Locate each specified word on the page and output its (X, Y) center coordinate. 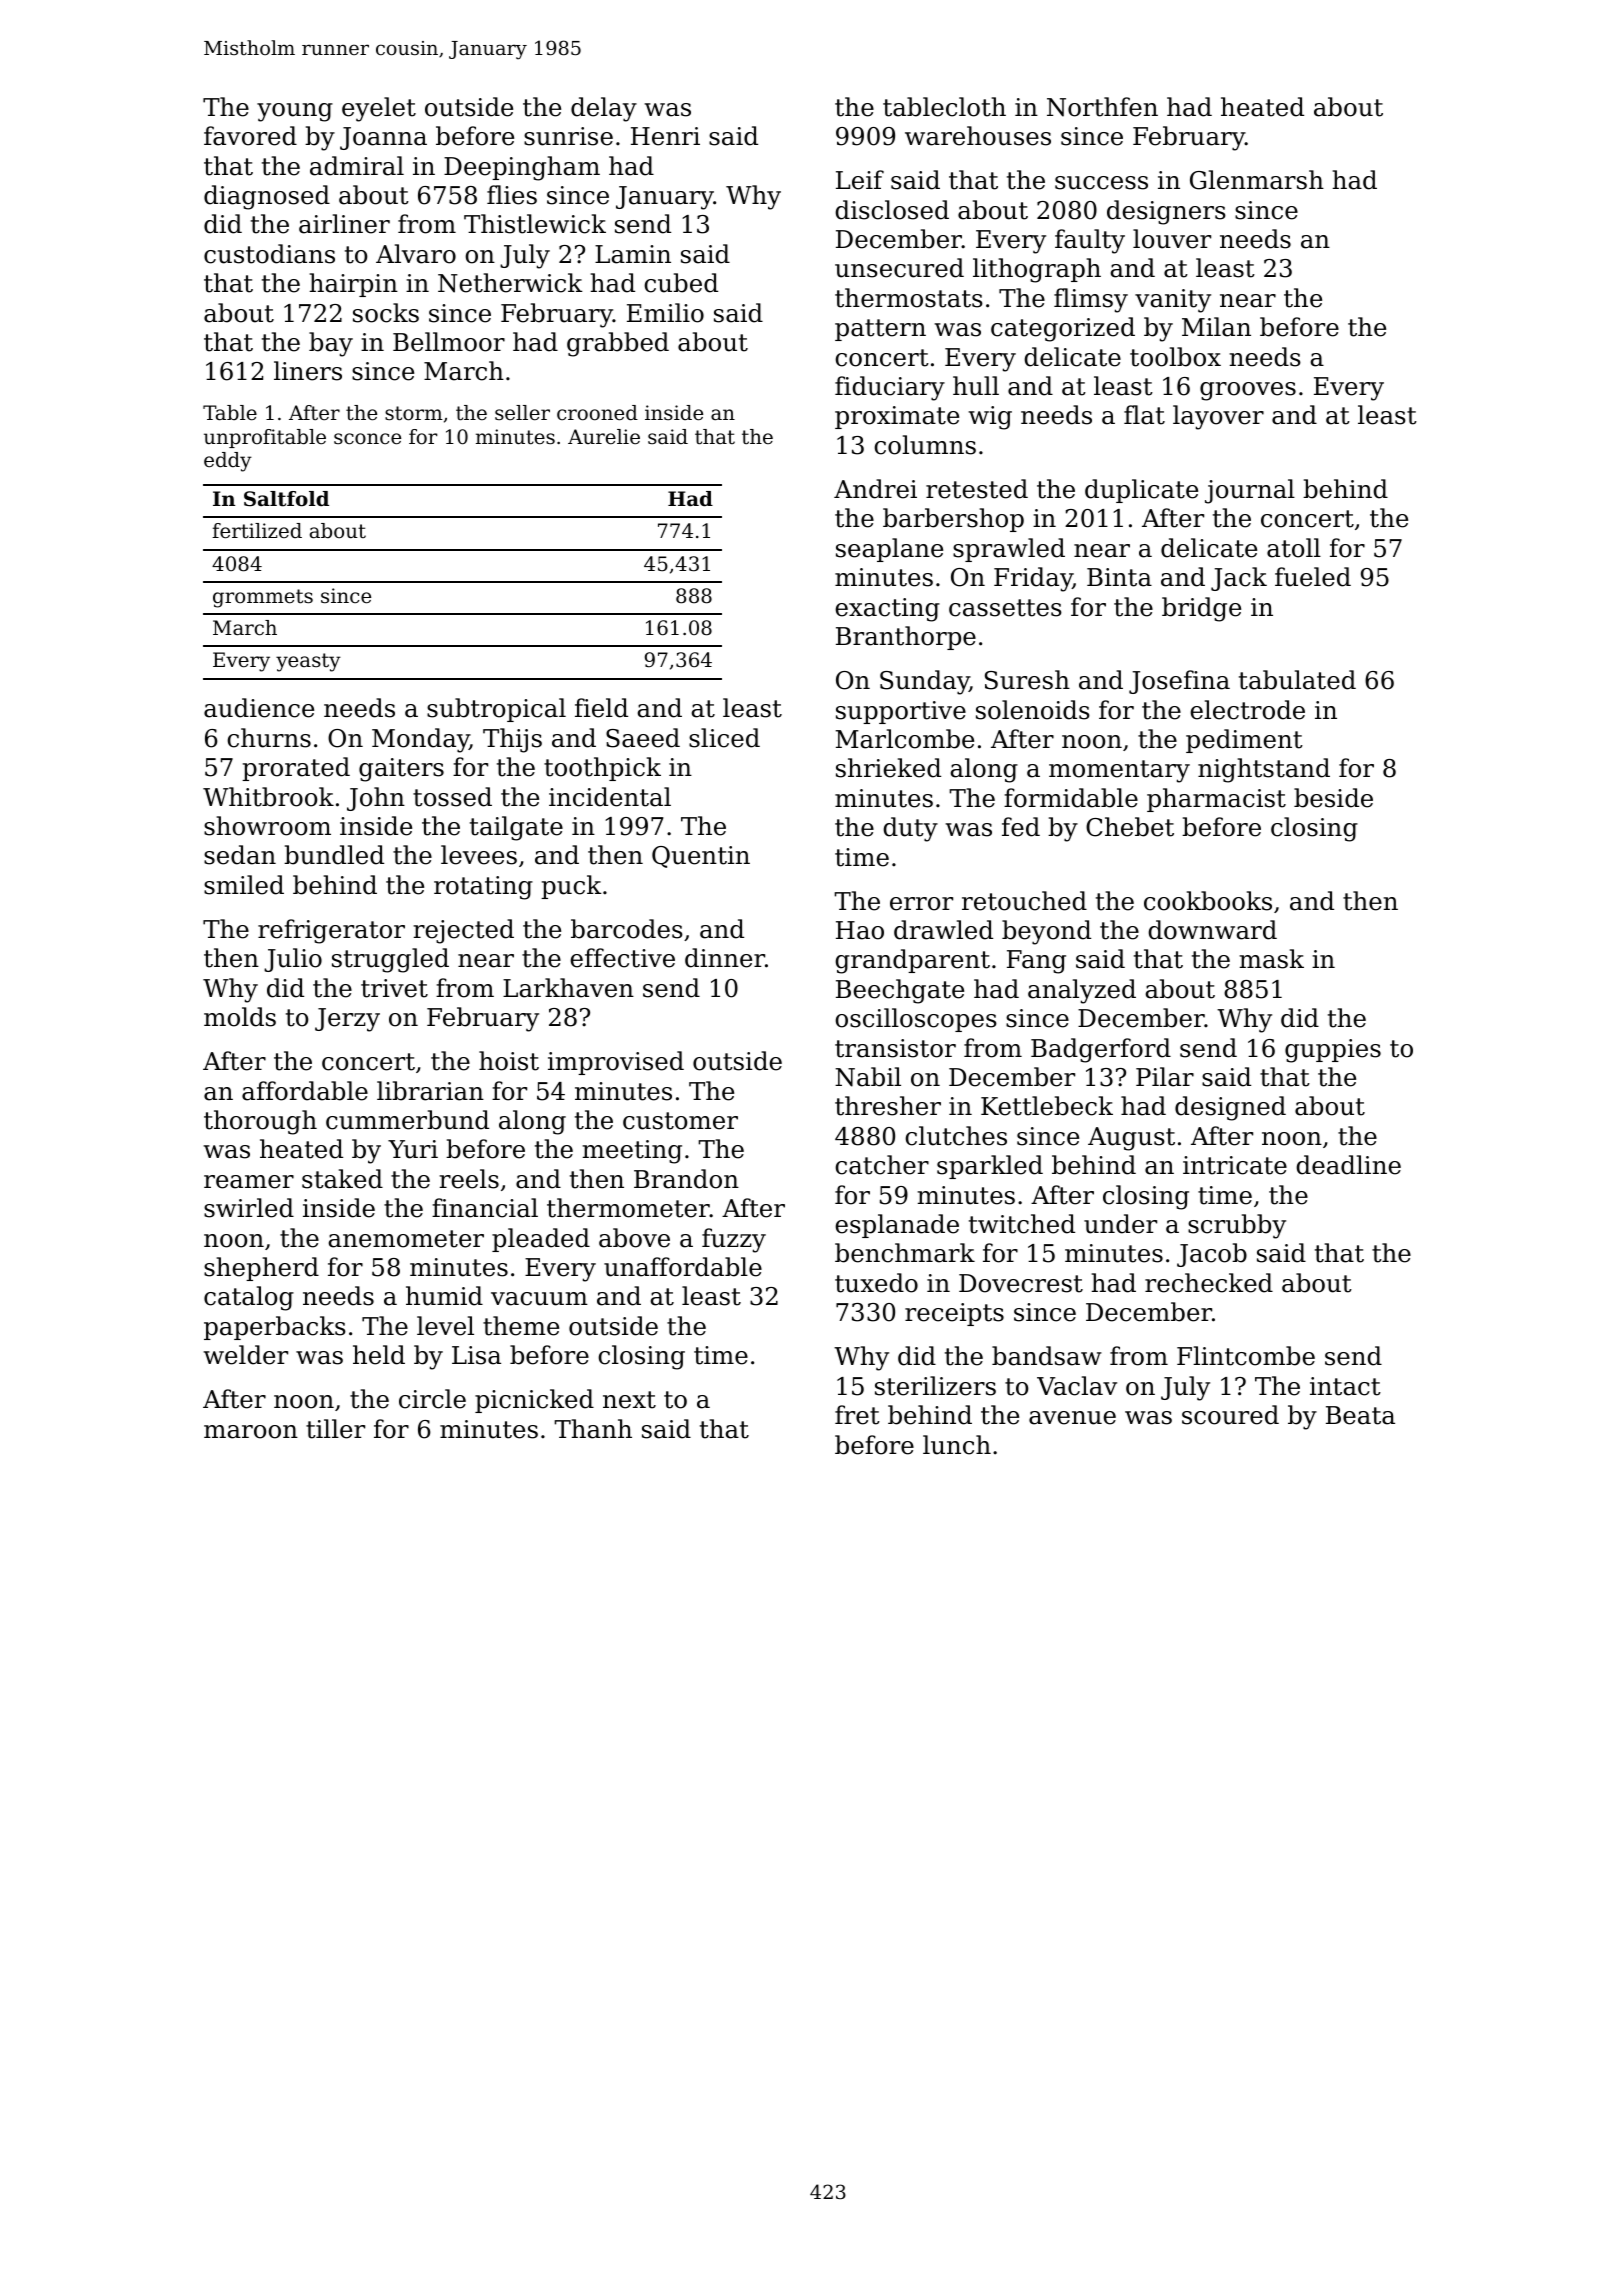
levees (479, 855)
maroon (251, 1432)
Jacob (1212, 1255)
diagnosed (267, 197)
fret (857, 1415)
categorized (1063, 329)
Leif (860, 180)
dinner (725, 958)
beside (1333, 798)
